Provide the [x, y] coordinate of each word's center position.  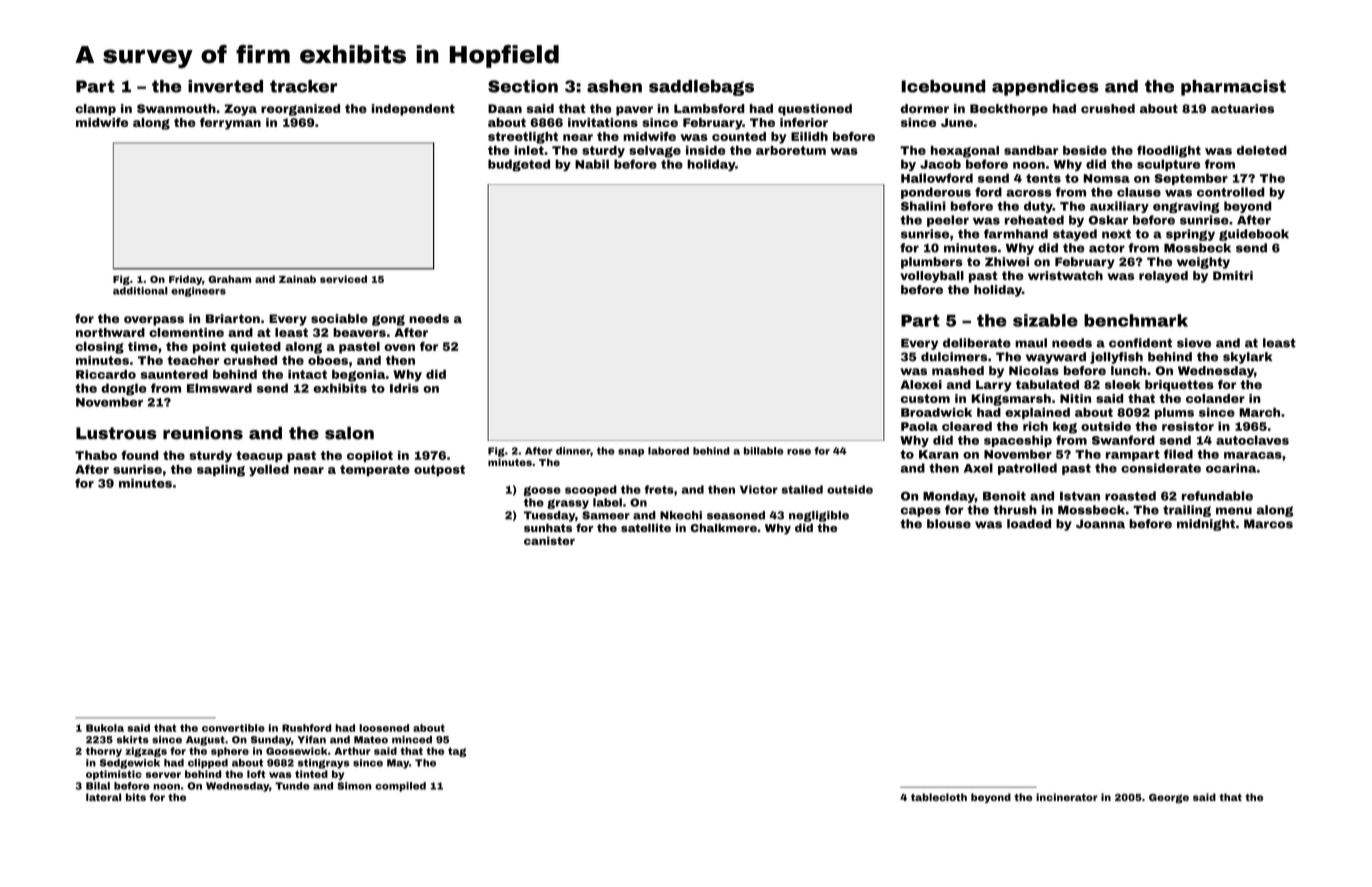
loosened [384, 728]
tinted [311, 774]
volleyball [932, 277]
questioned [815, 110]
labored [668, 451]
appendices [1045, 88]
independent [413, 110]
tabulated [1047, 384]
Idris [404, 388]
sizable [1045, 320]
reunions [203, 433]
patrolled [1027, 469]
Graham [229, 279]
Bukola [105, 728]
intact [307, 374]
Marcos [1268, 524]
